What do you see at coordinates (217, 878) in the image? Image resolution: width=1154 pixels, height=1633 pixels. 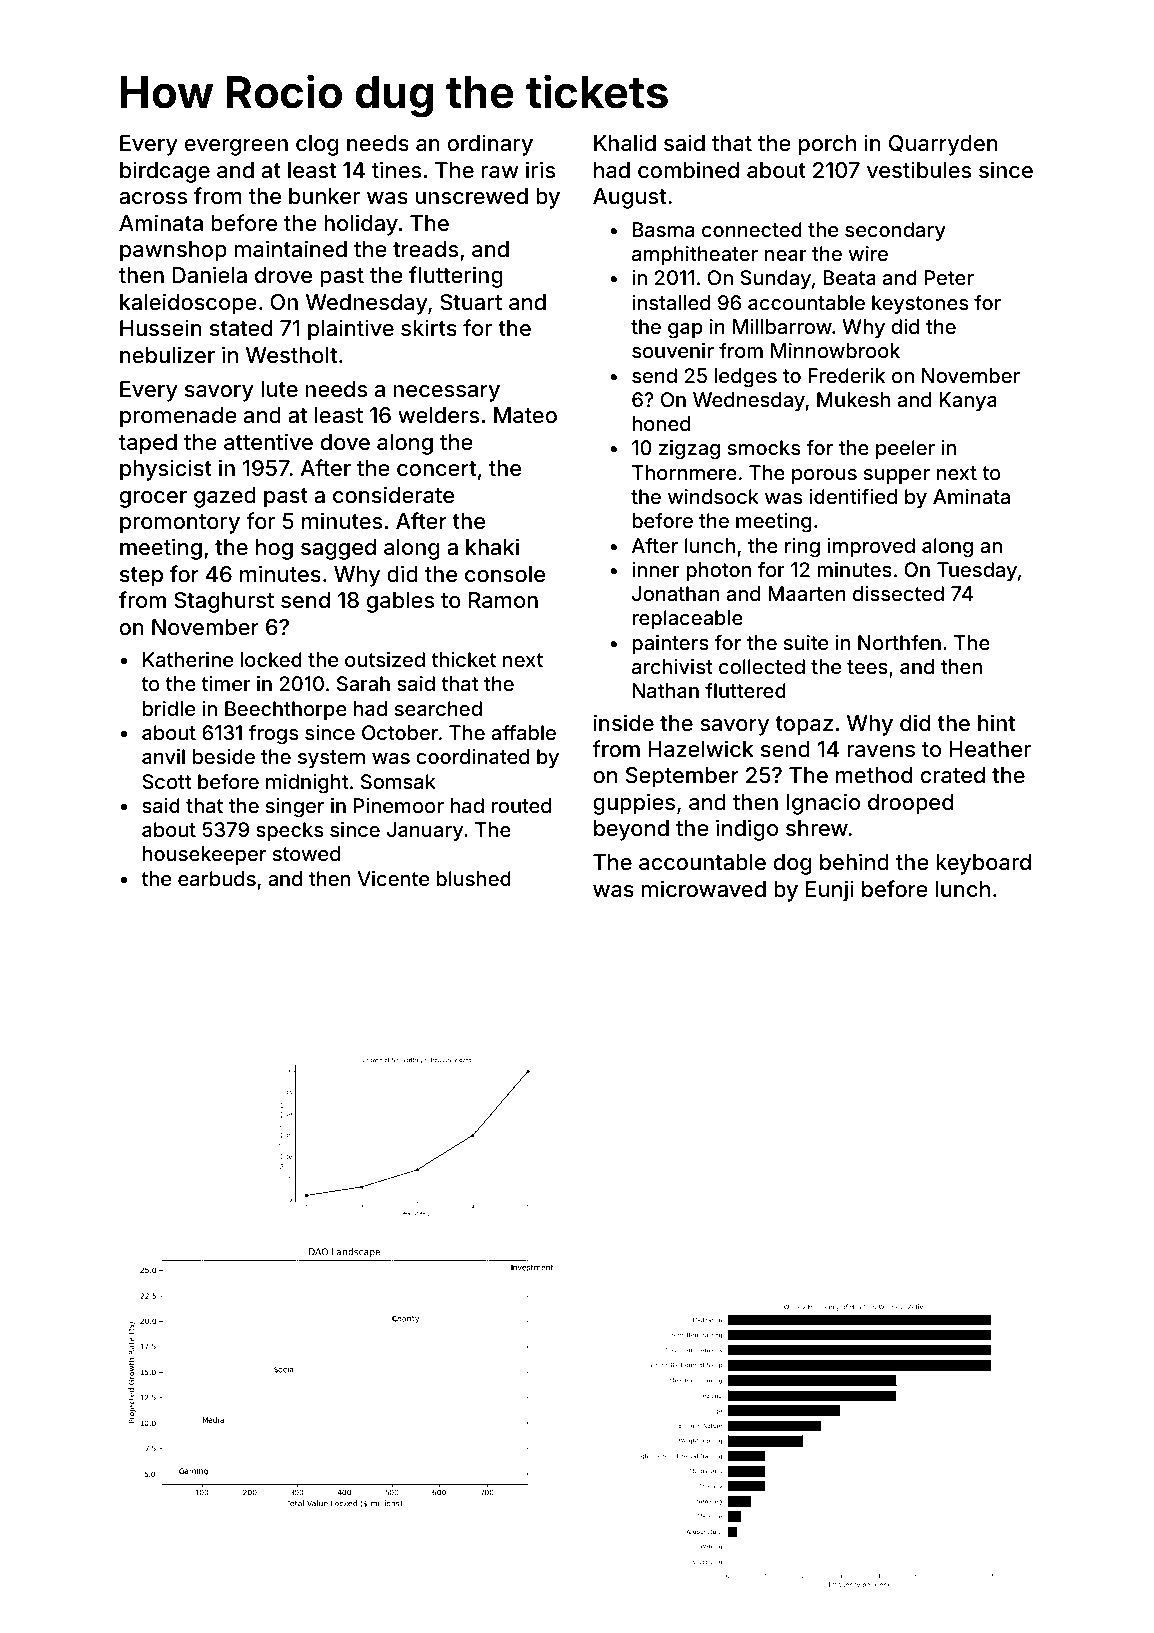 I see `earbuds` at bounding box center [217, 878].
